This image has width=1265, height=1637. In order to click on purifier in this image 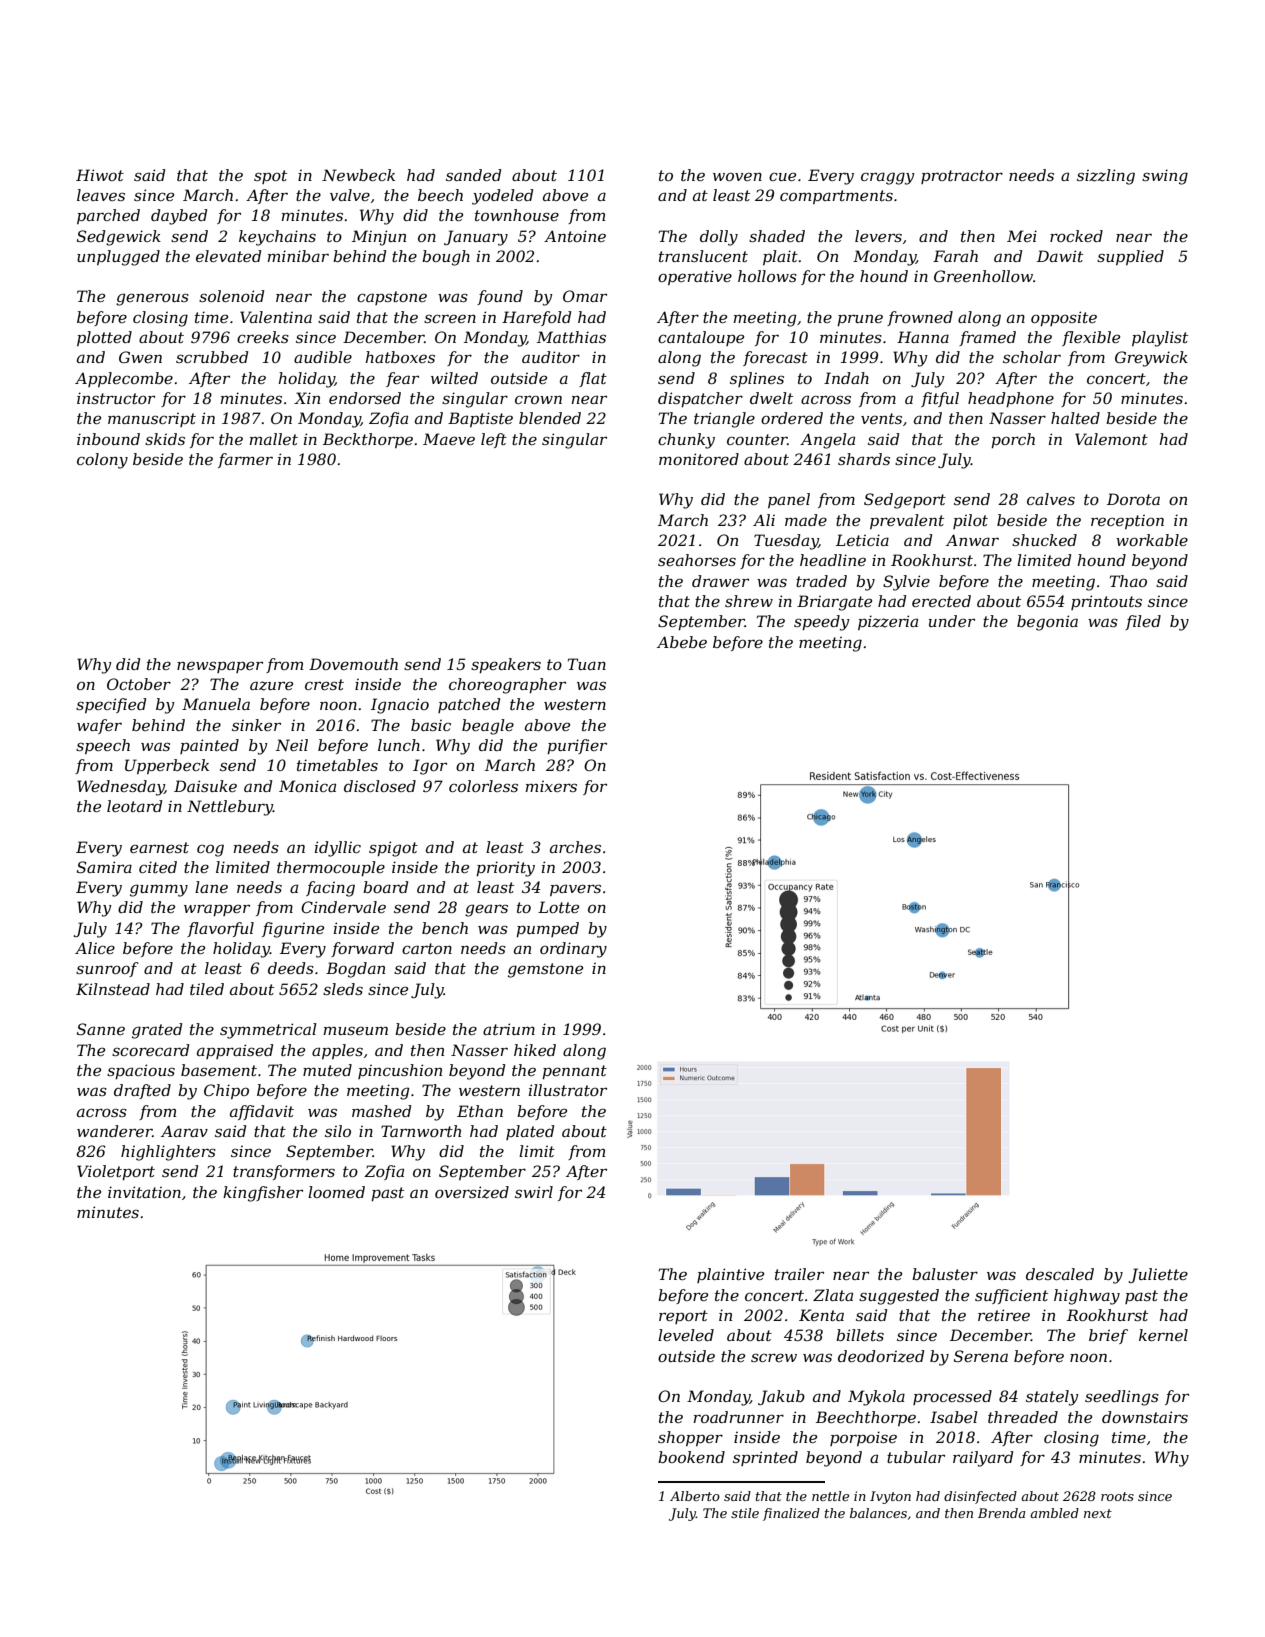, I will do `click(577, 746)`.
